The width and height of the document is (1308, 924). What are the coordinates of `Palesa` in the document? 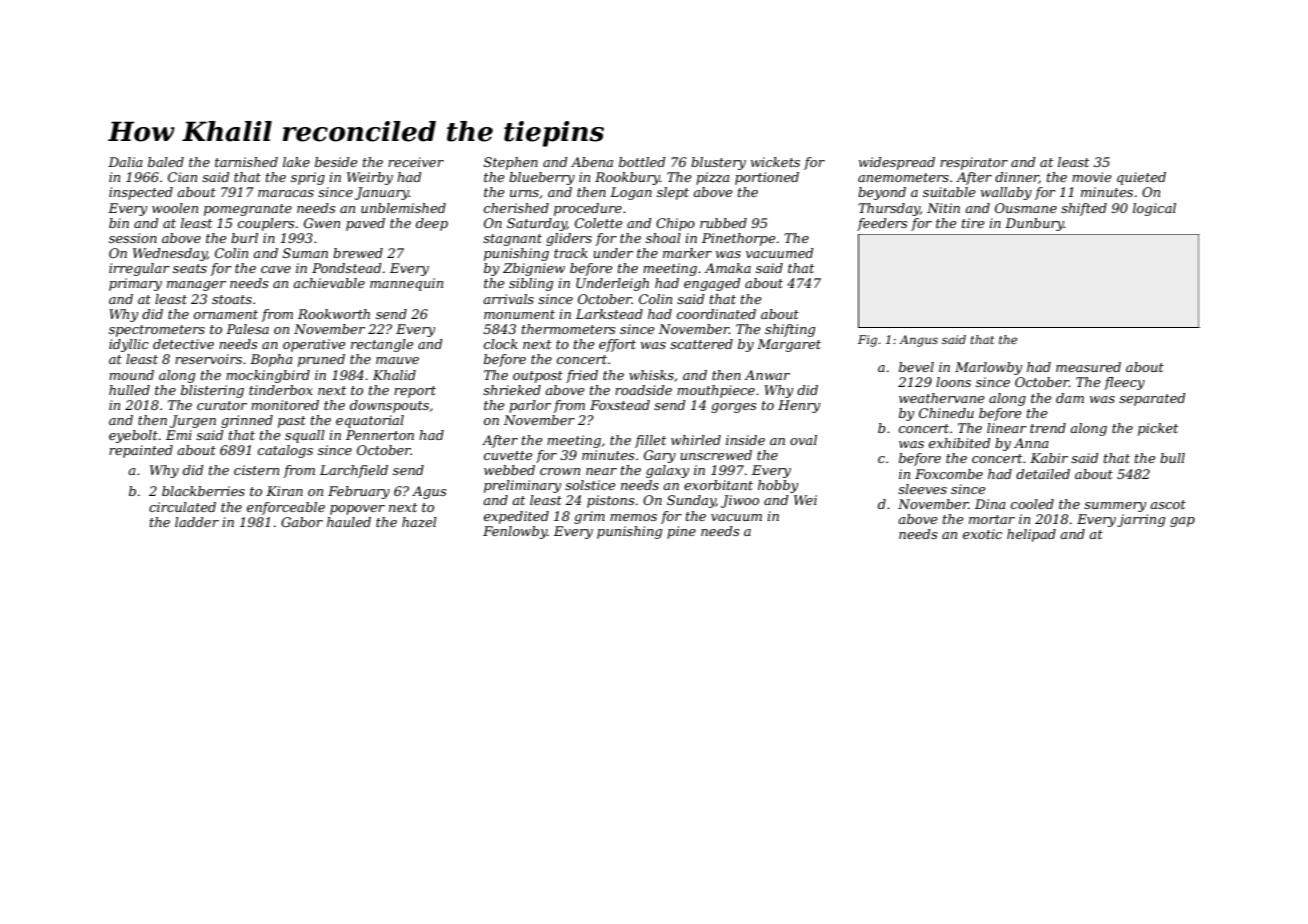 It's located at (247, 329).
